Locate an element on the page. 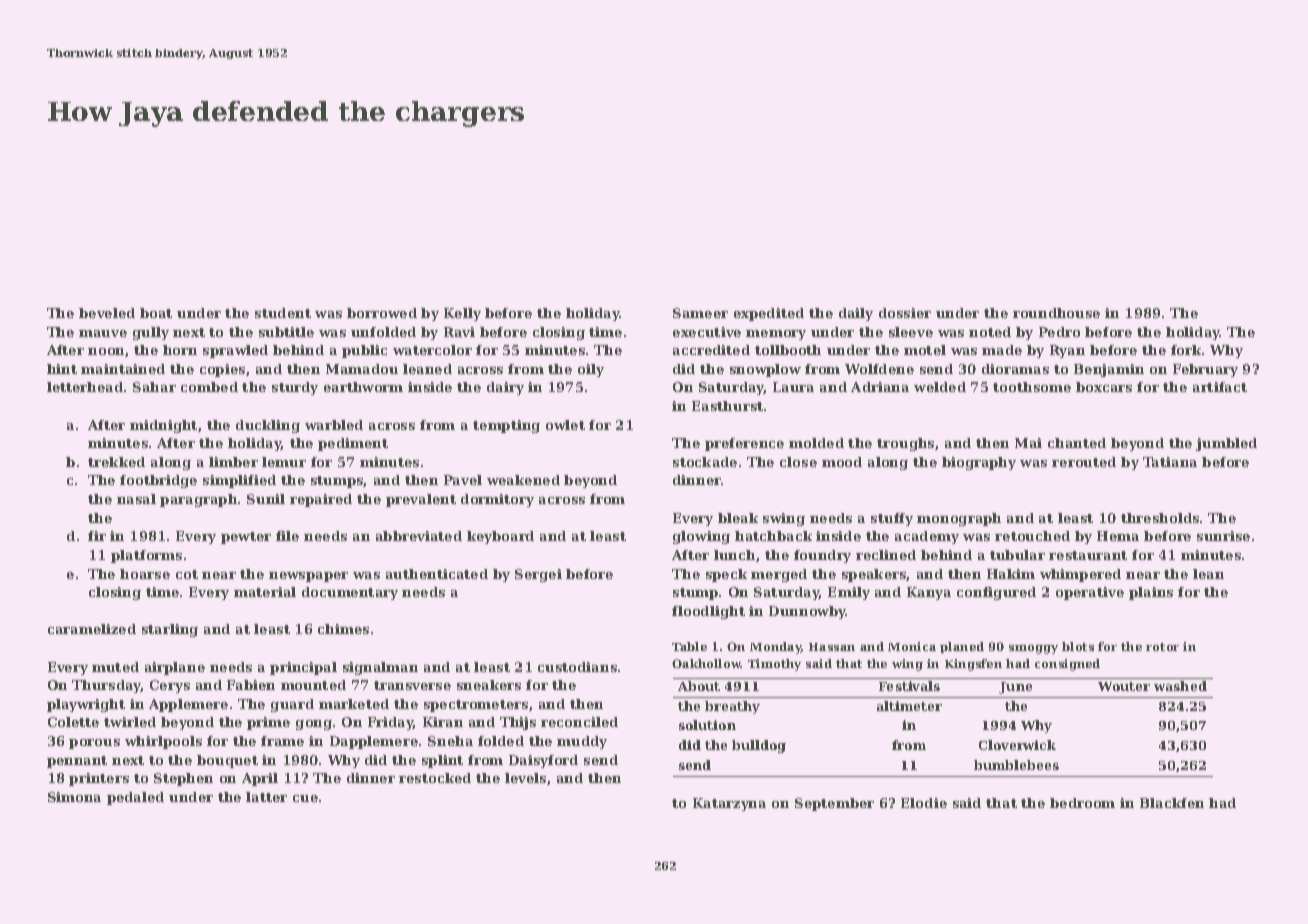 The image size is (1308, 924). dormitory is located at coordinates (497, 500).
